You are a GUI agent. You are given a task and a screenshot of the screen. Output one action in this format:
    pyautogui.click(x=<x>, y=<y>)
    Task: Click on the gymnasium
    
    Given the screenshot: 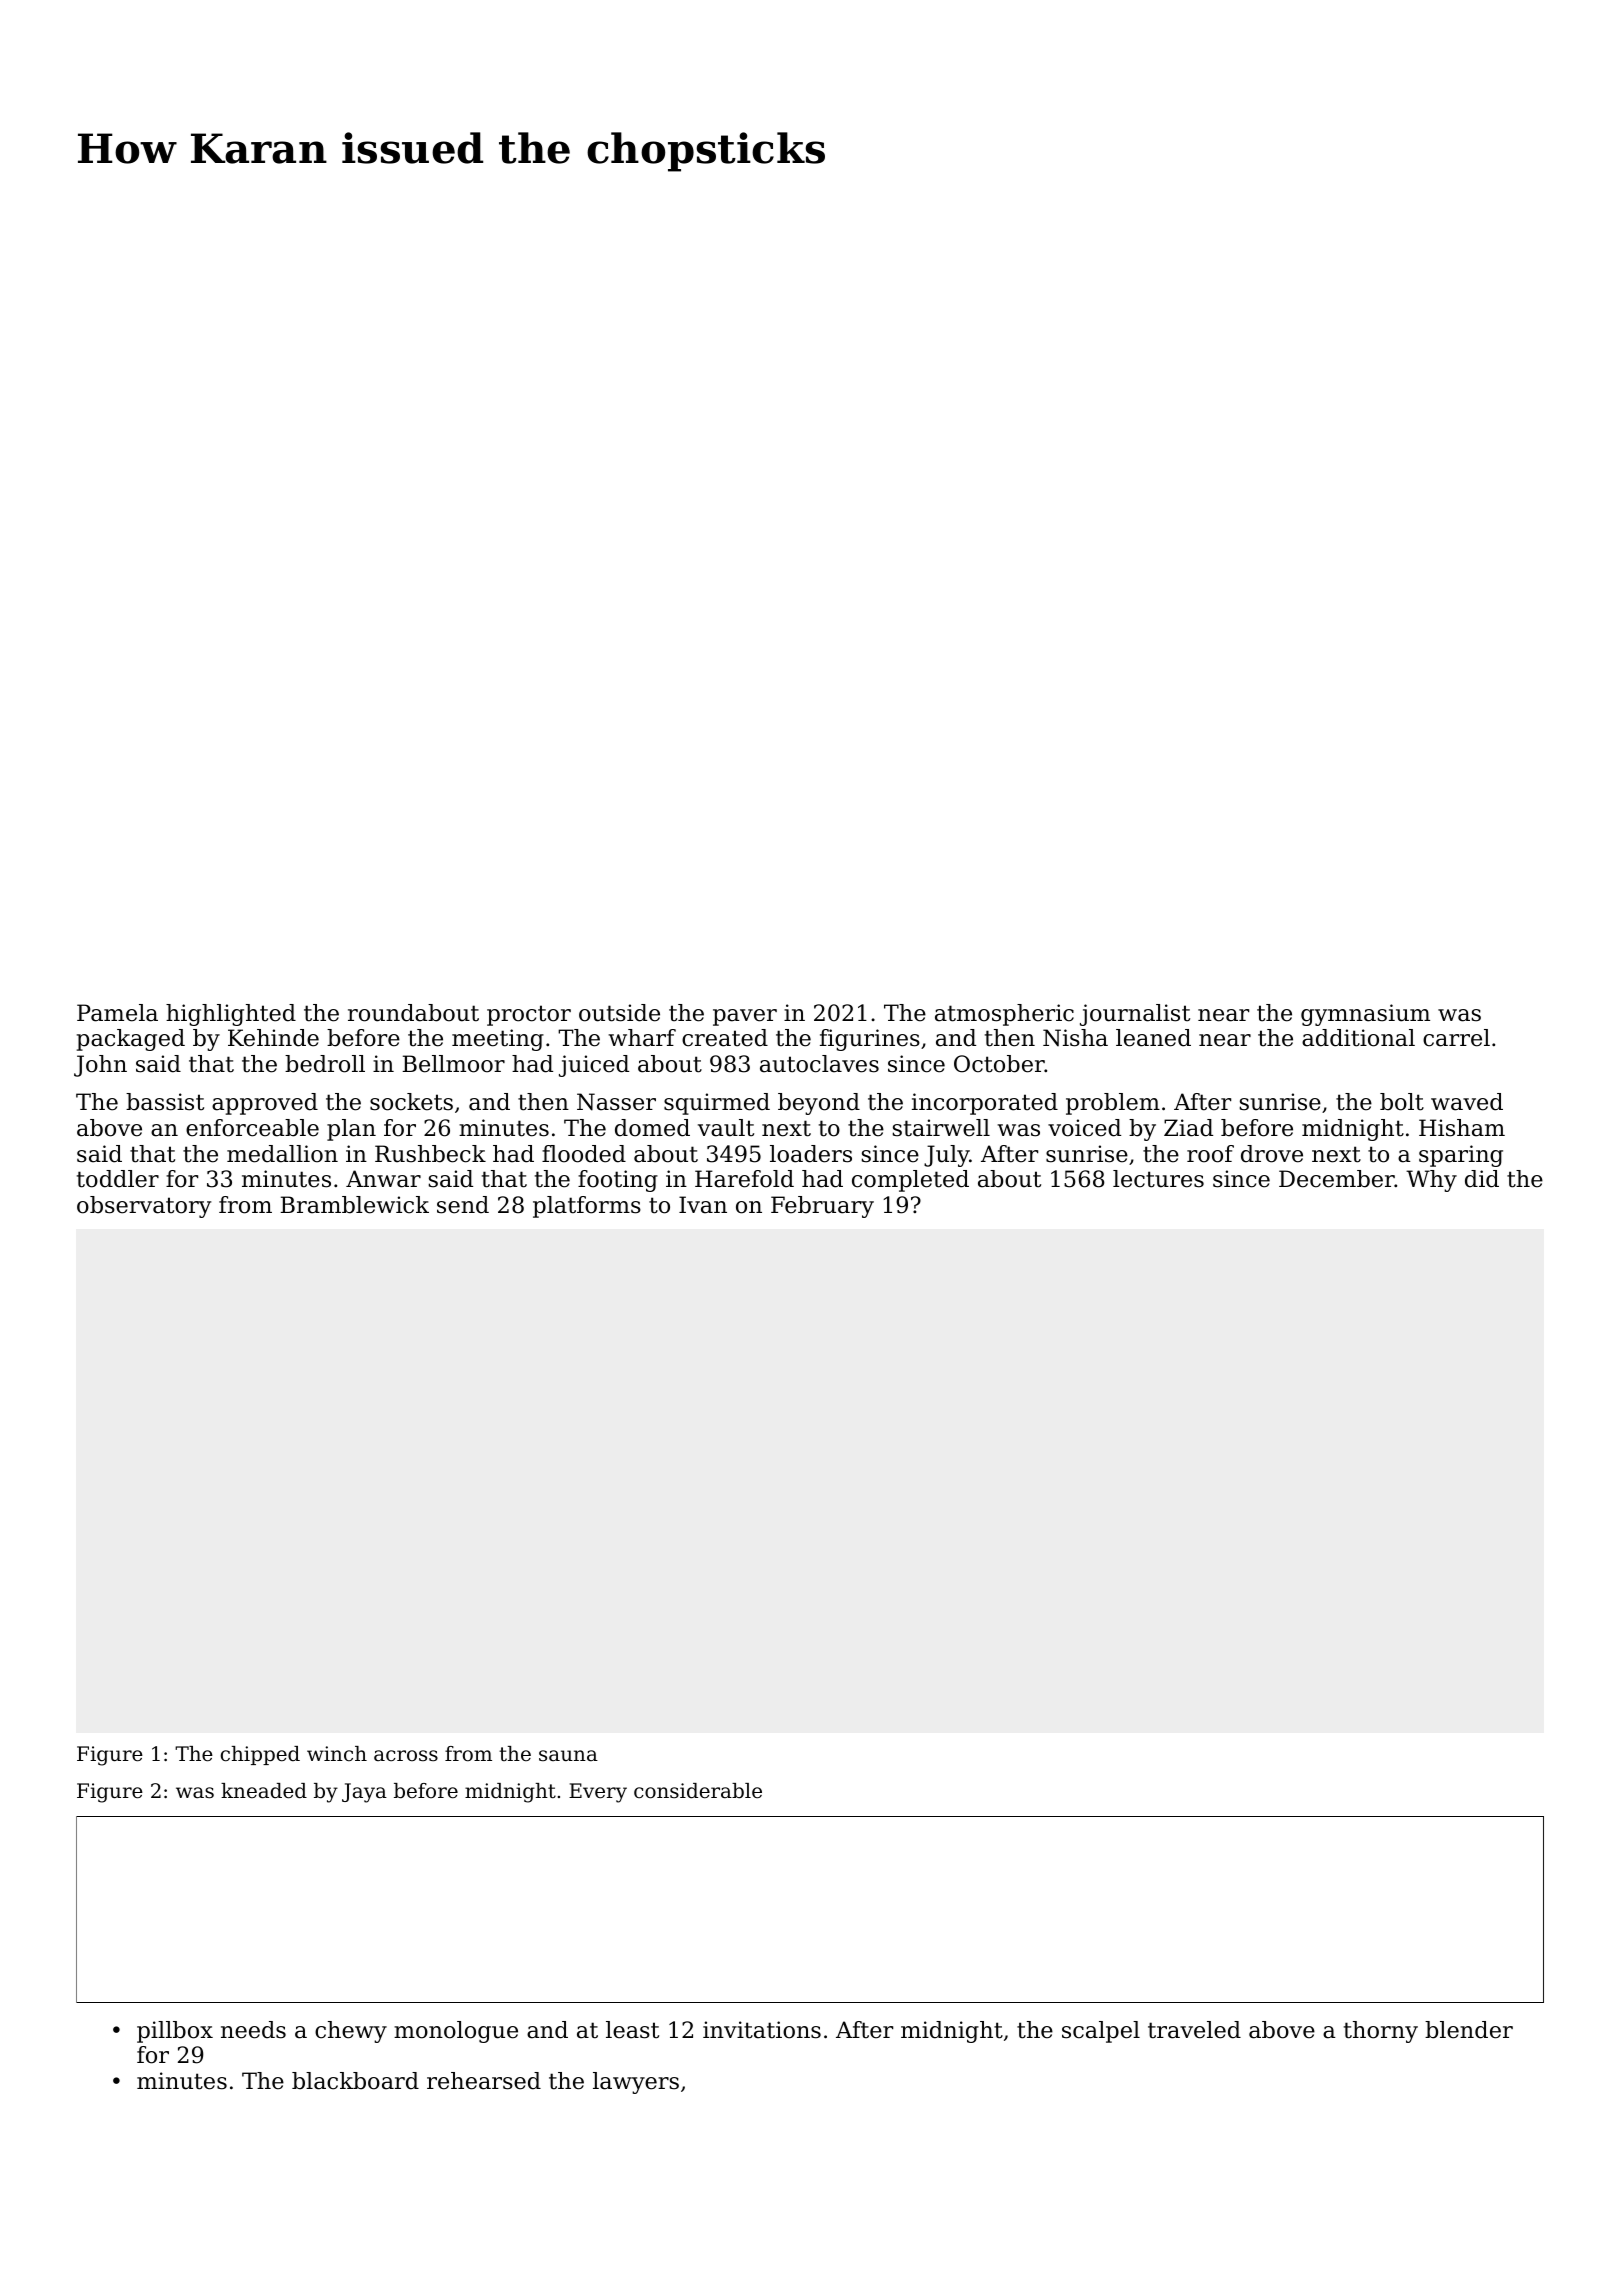 What is the action you would take?
    pyautogui.click(x=1365, y=1015)
